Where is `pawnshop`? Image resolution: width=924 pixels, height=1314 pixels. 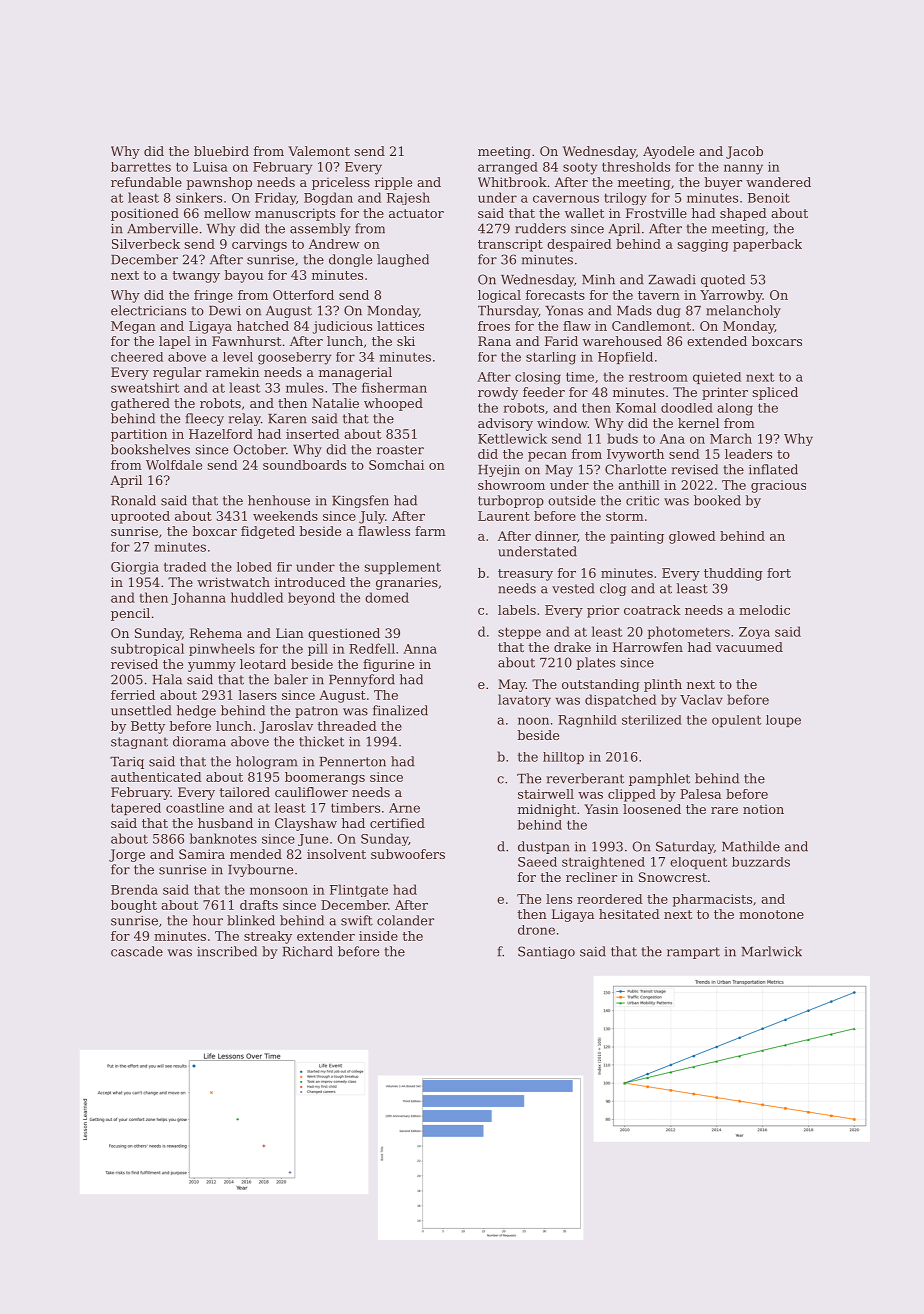
pawnshop is located at coordinates (219, 183).
